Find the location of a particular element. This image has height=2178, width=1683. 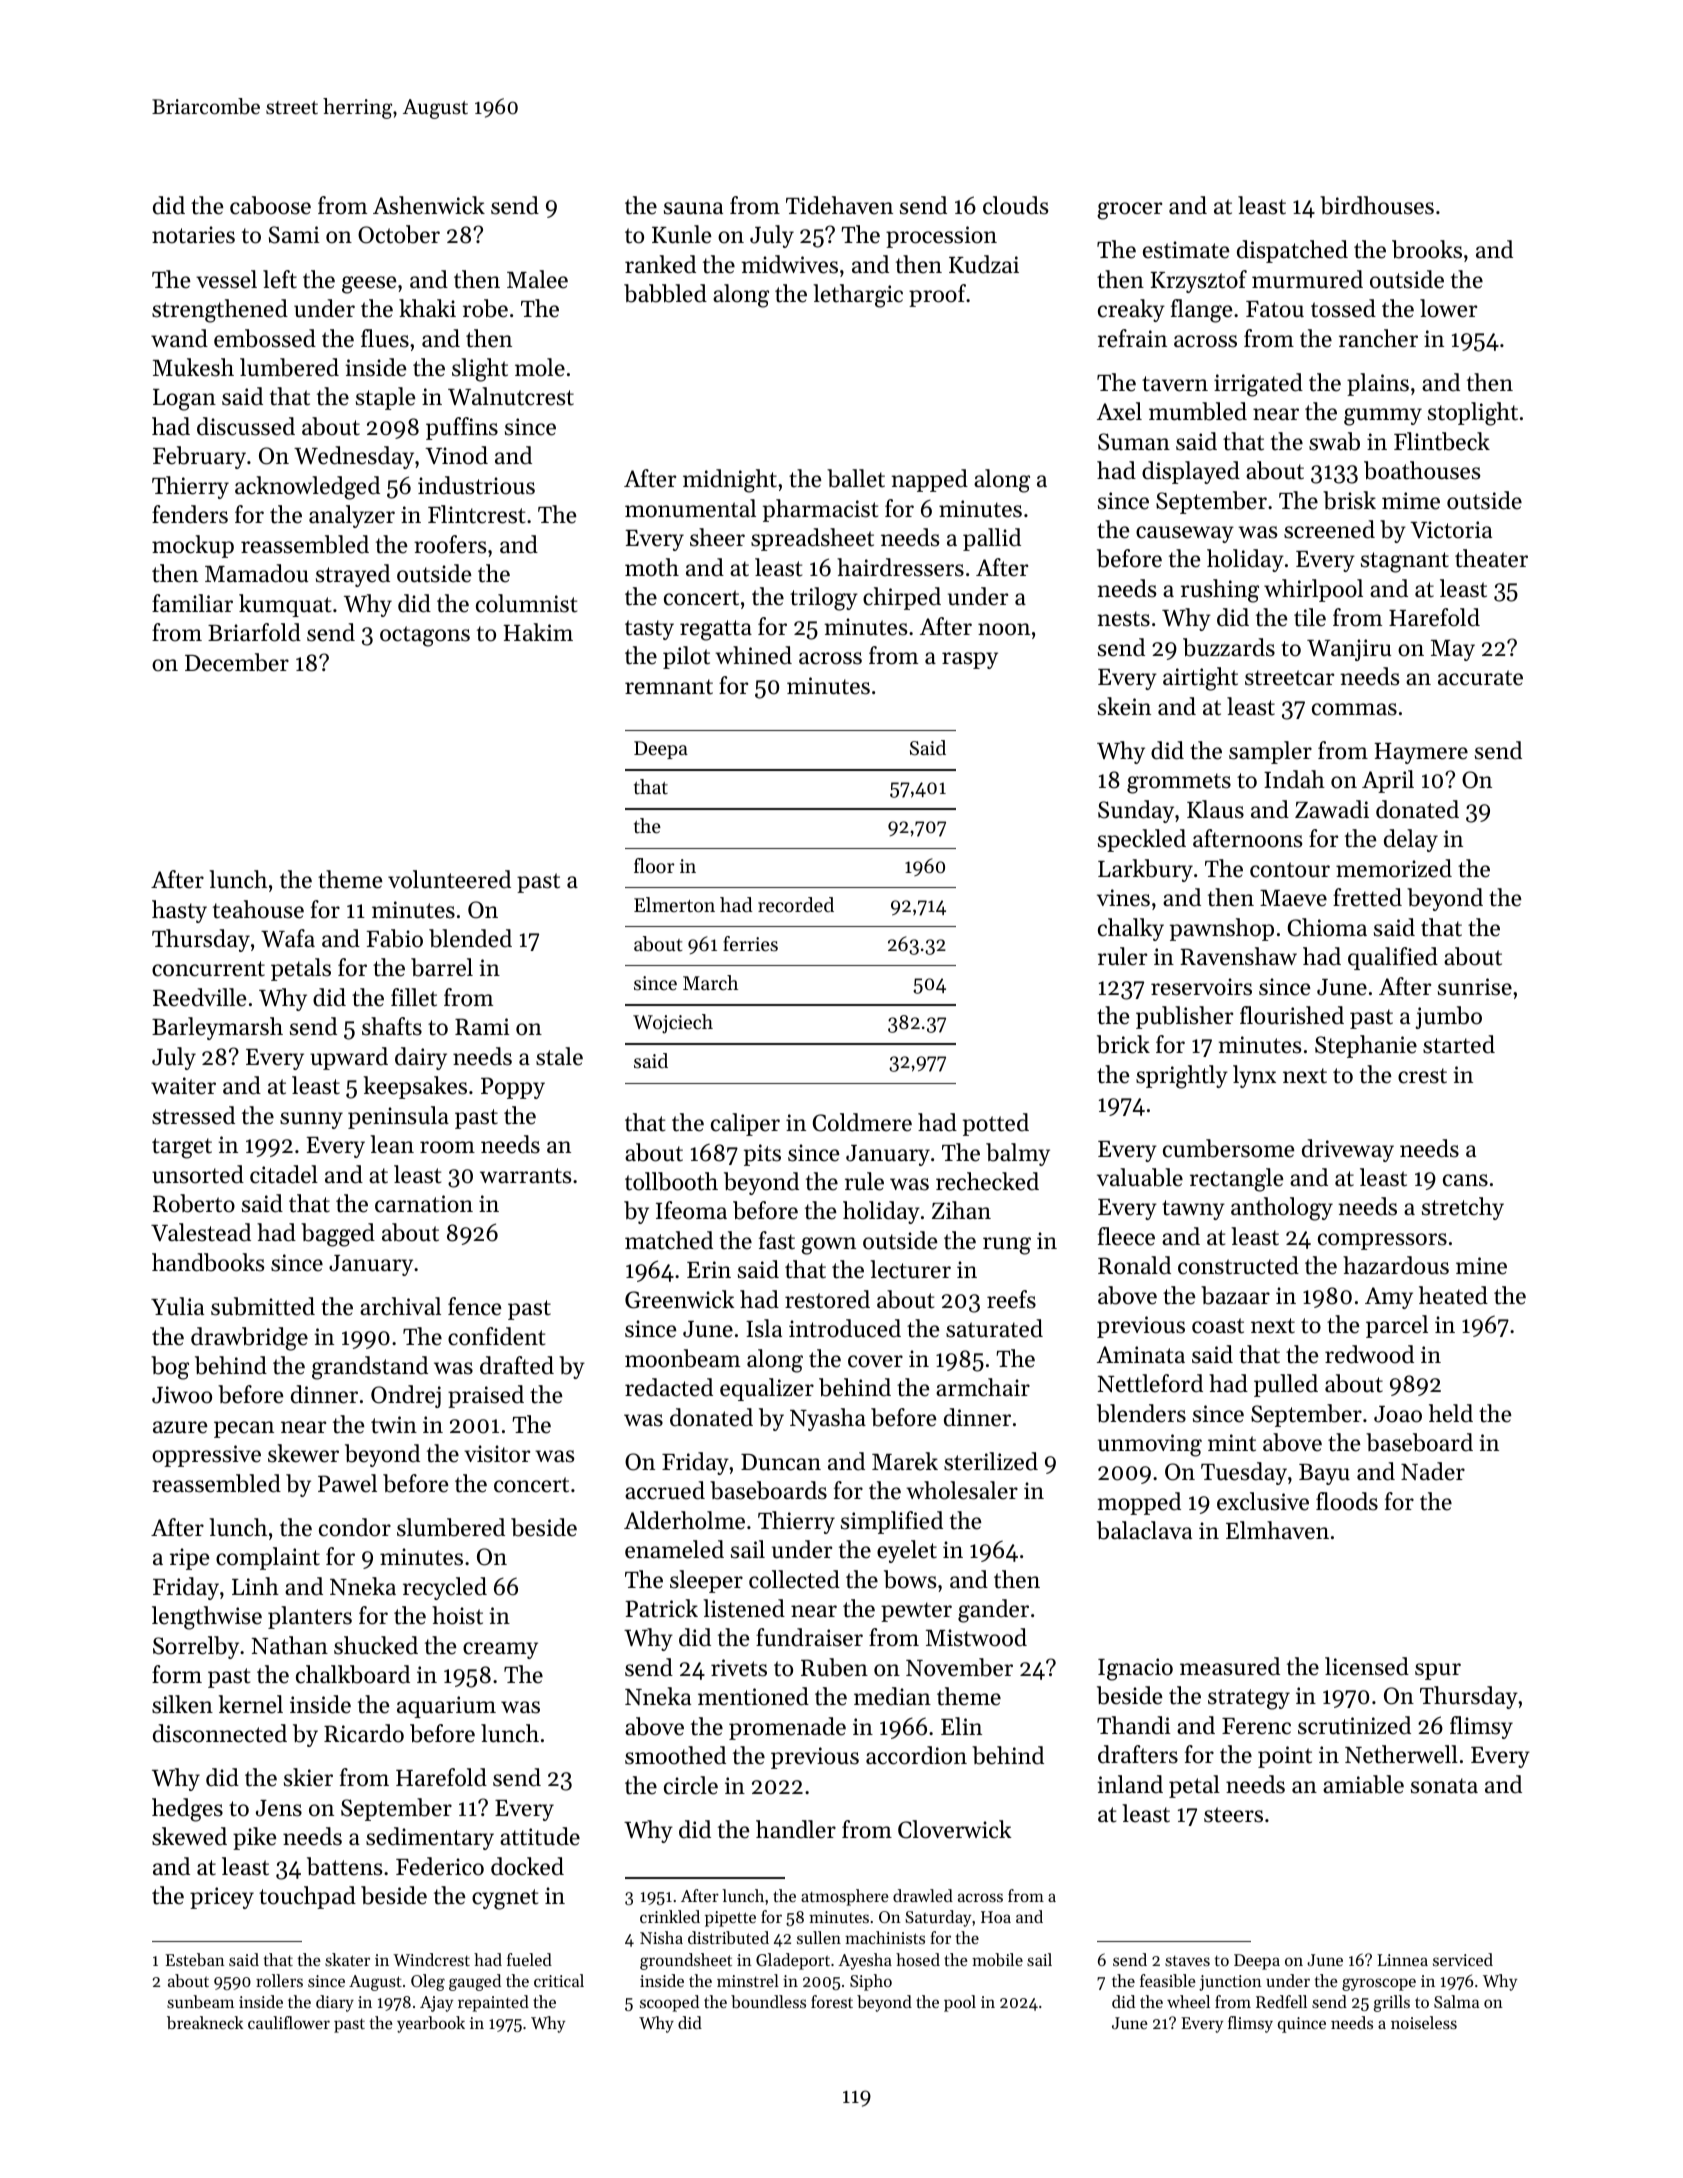

December is located at coordinates (237, 662).
